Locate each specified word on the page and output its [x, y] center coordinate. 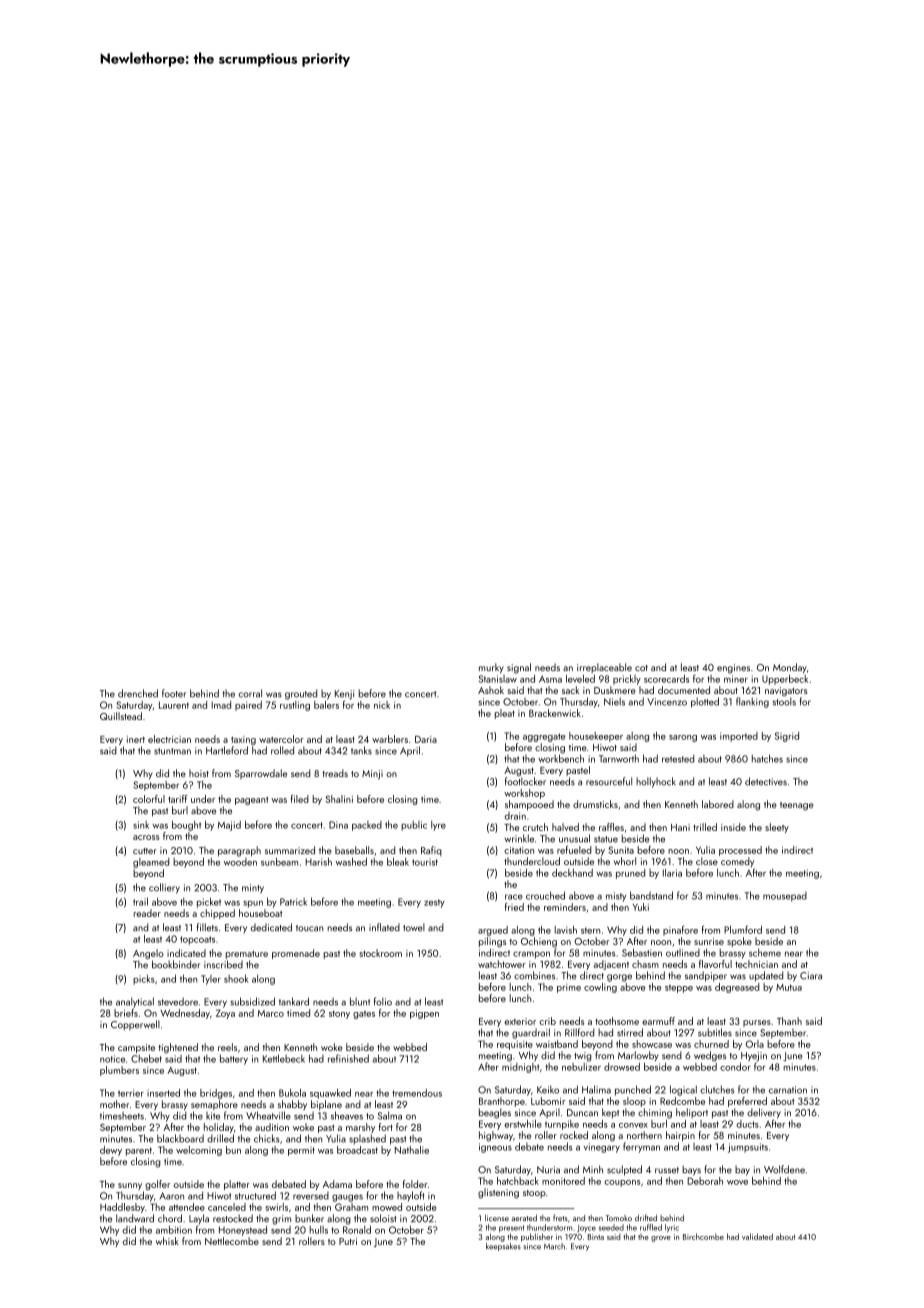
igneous [495, 1148]
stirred [630, 1032]
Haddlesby [122, 1208]
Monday [790, 668]
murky [491, 668]
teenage [797, 806]
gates [364, 1015]
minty [253, 889]
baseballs [354, 850]
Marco [271, 1013]
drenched [138, 693]
